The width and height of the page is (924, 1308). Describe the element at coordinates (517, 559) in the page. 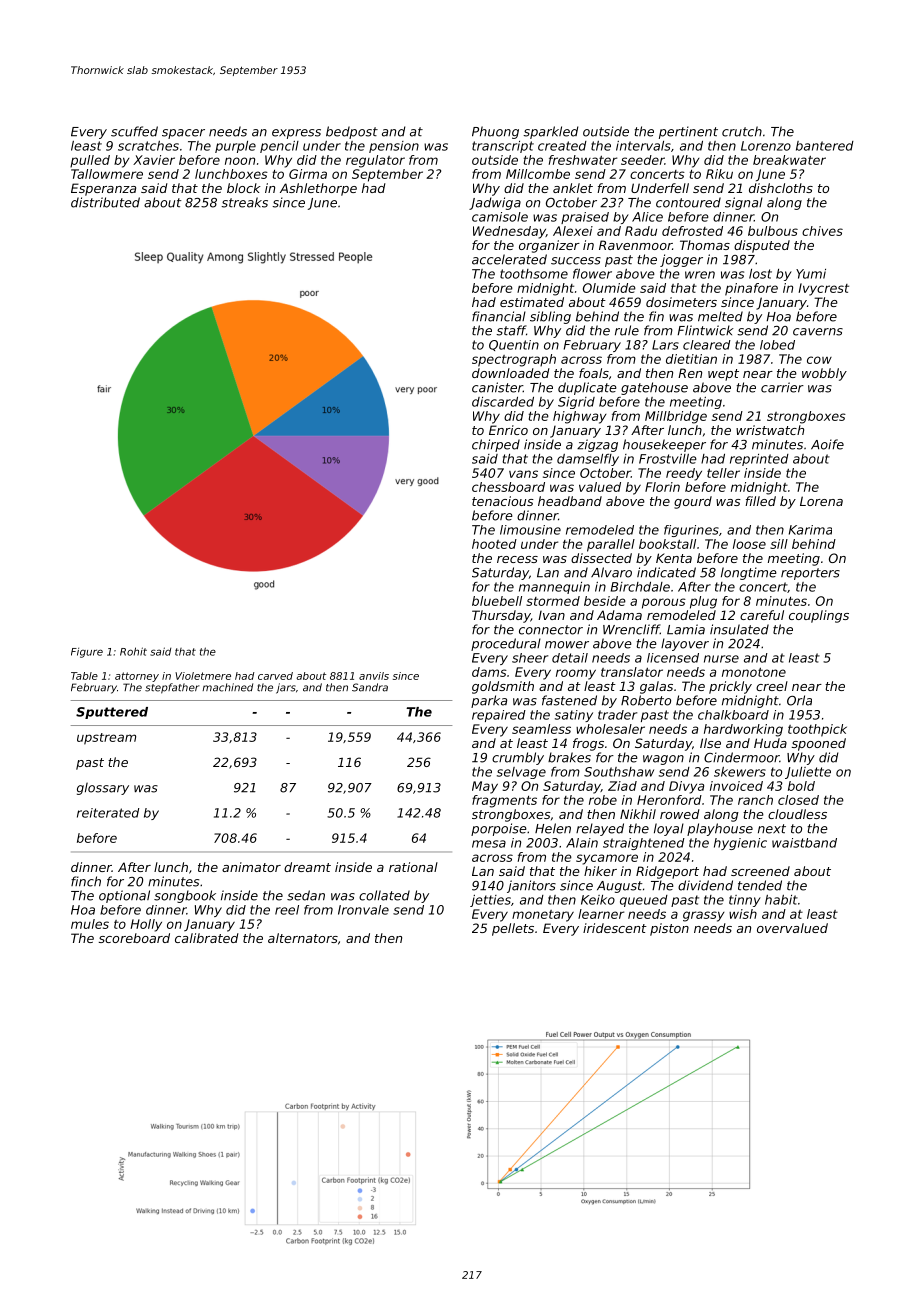

I see `recess` at that location.
